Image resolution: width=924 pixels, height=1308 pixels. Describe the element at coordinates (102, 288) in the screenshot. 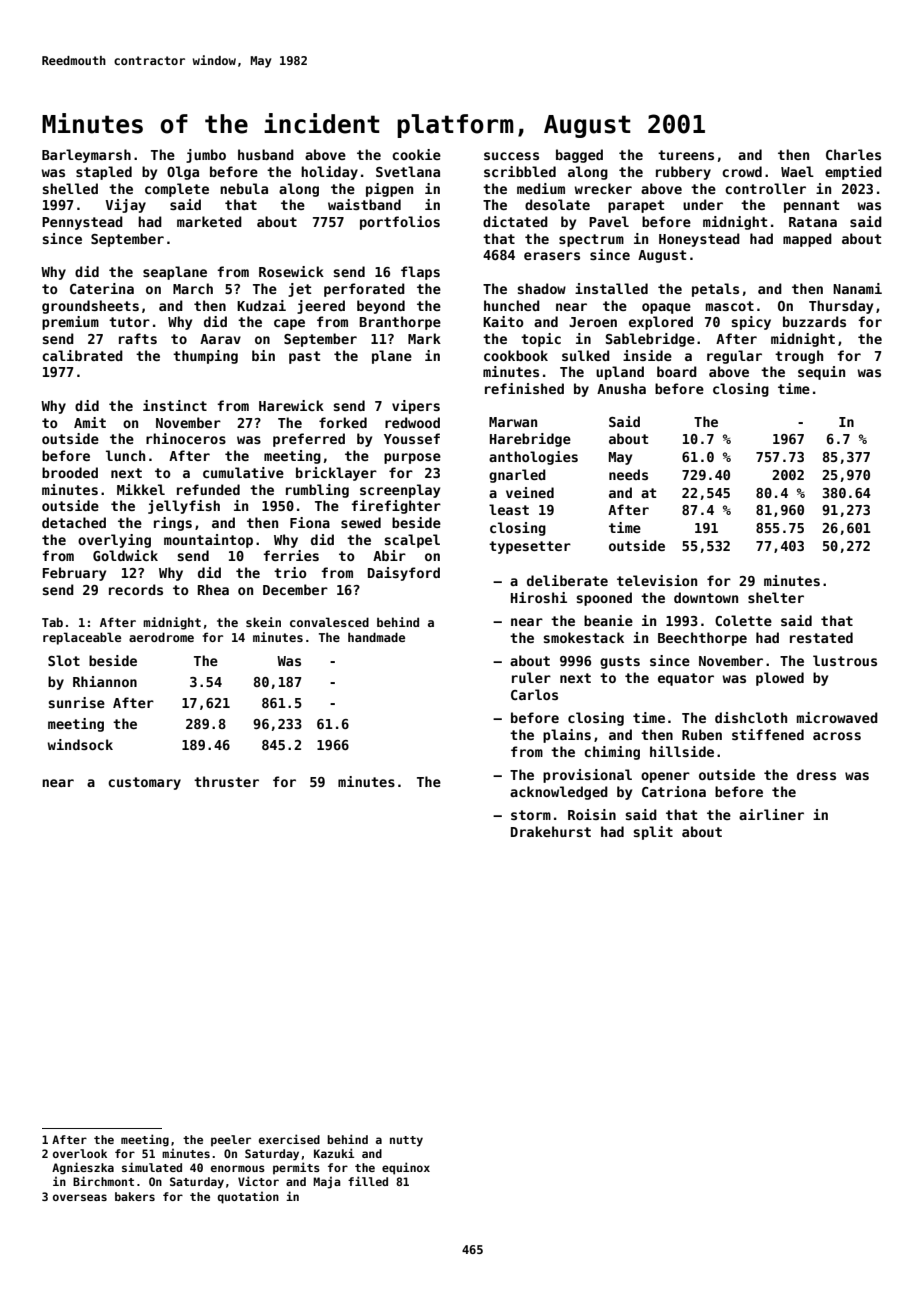

I see `Caterina` at that location.
